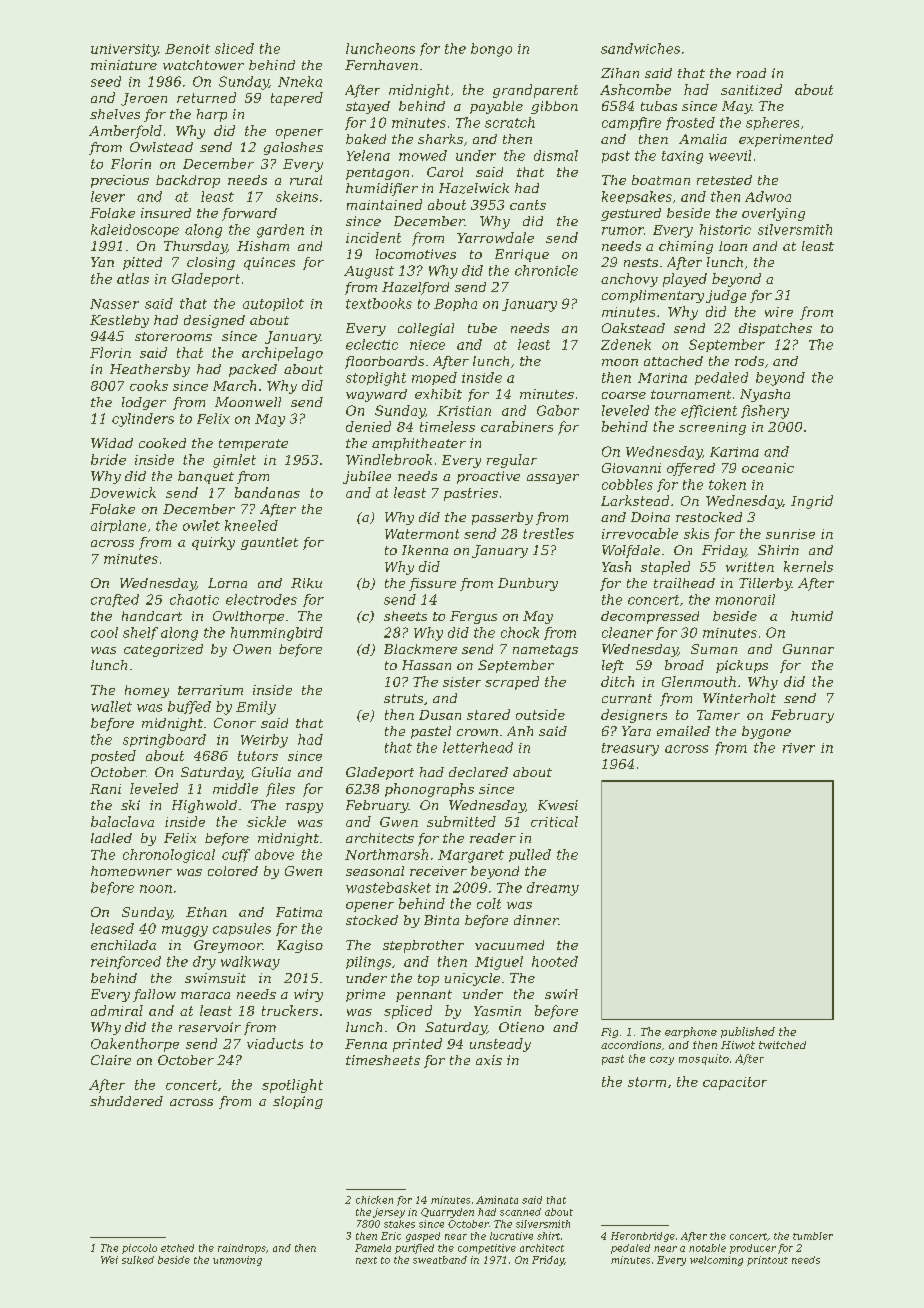  Describe the element at coordinates (120, 181) in the document. I see `precious` at that location.
